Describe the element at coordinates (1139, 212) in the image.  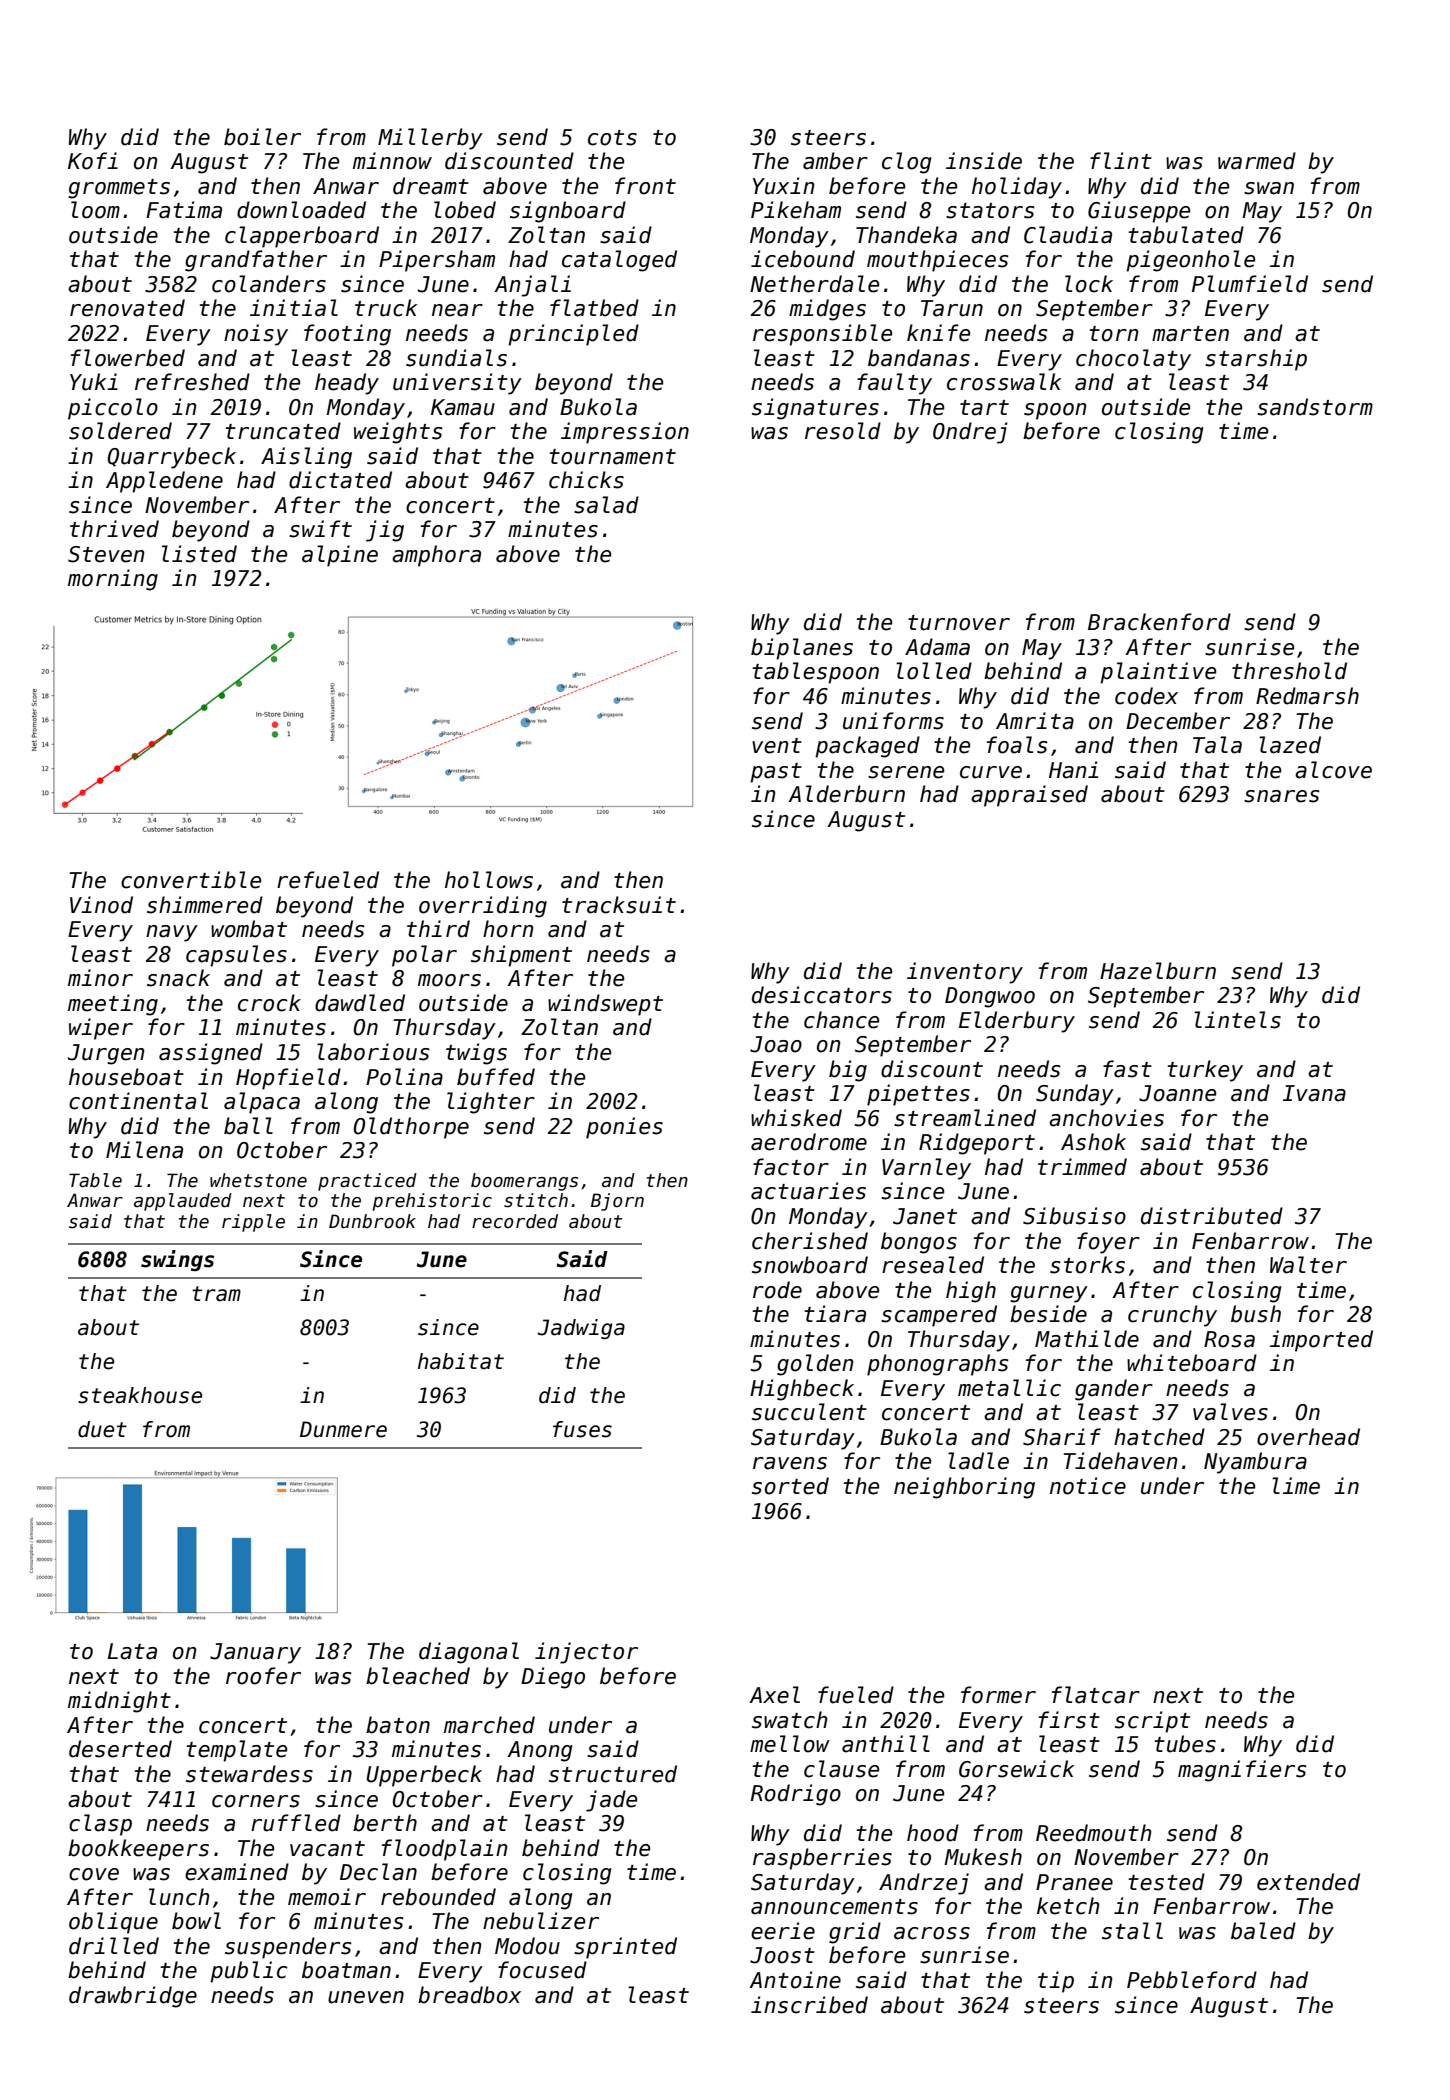
I see `Giuseppe` at that location.
